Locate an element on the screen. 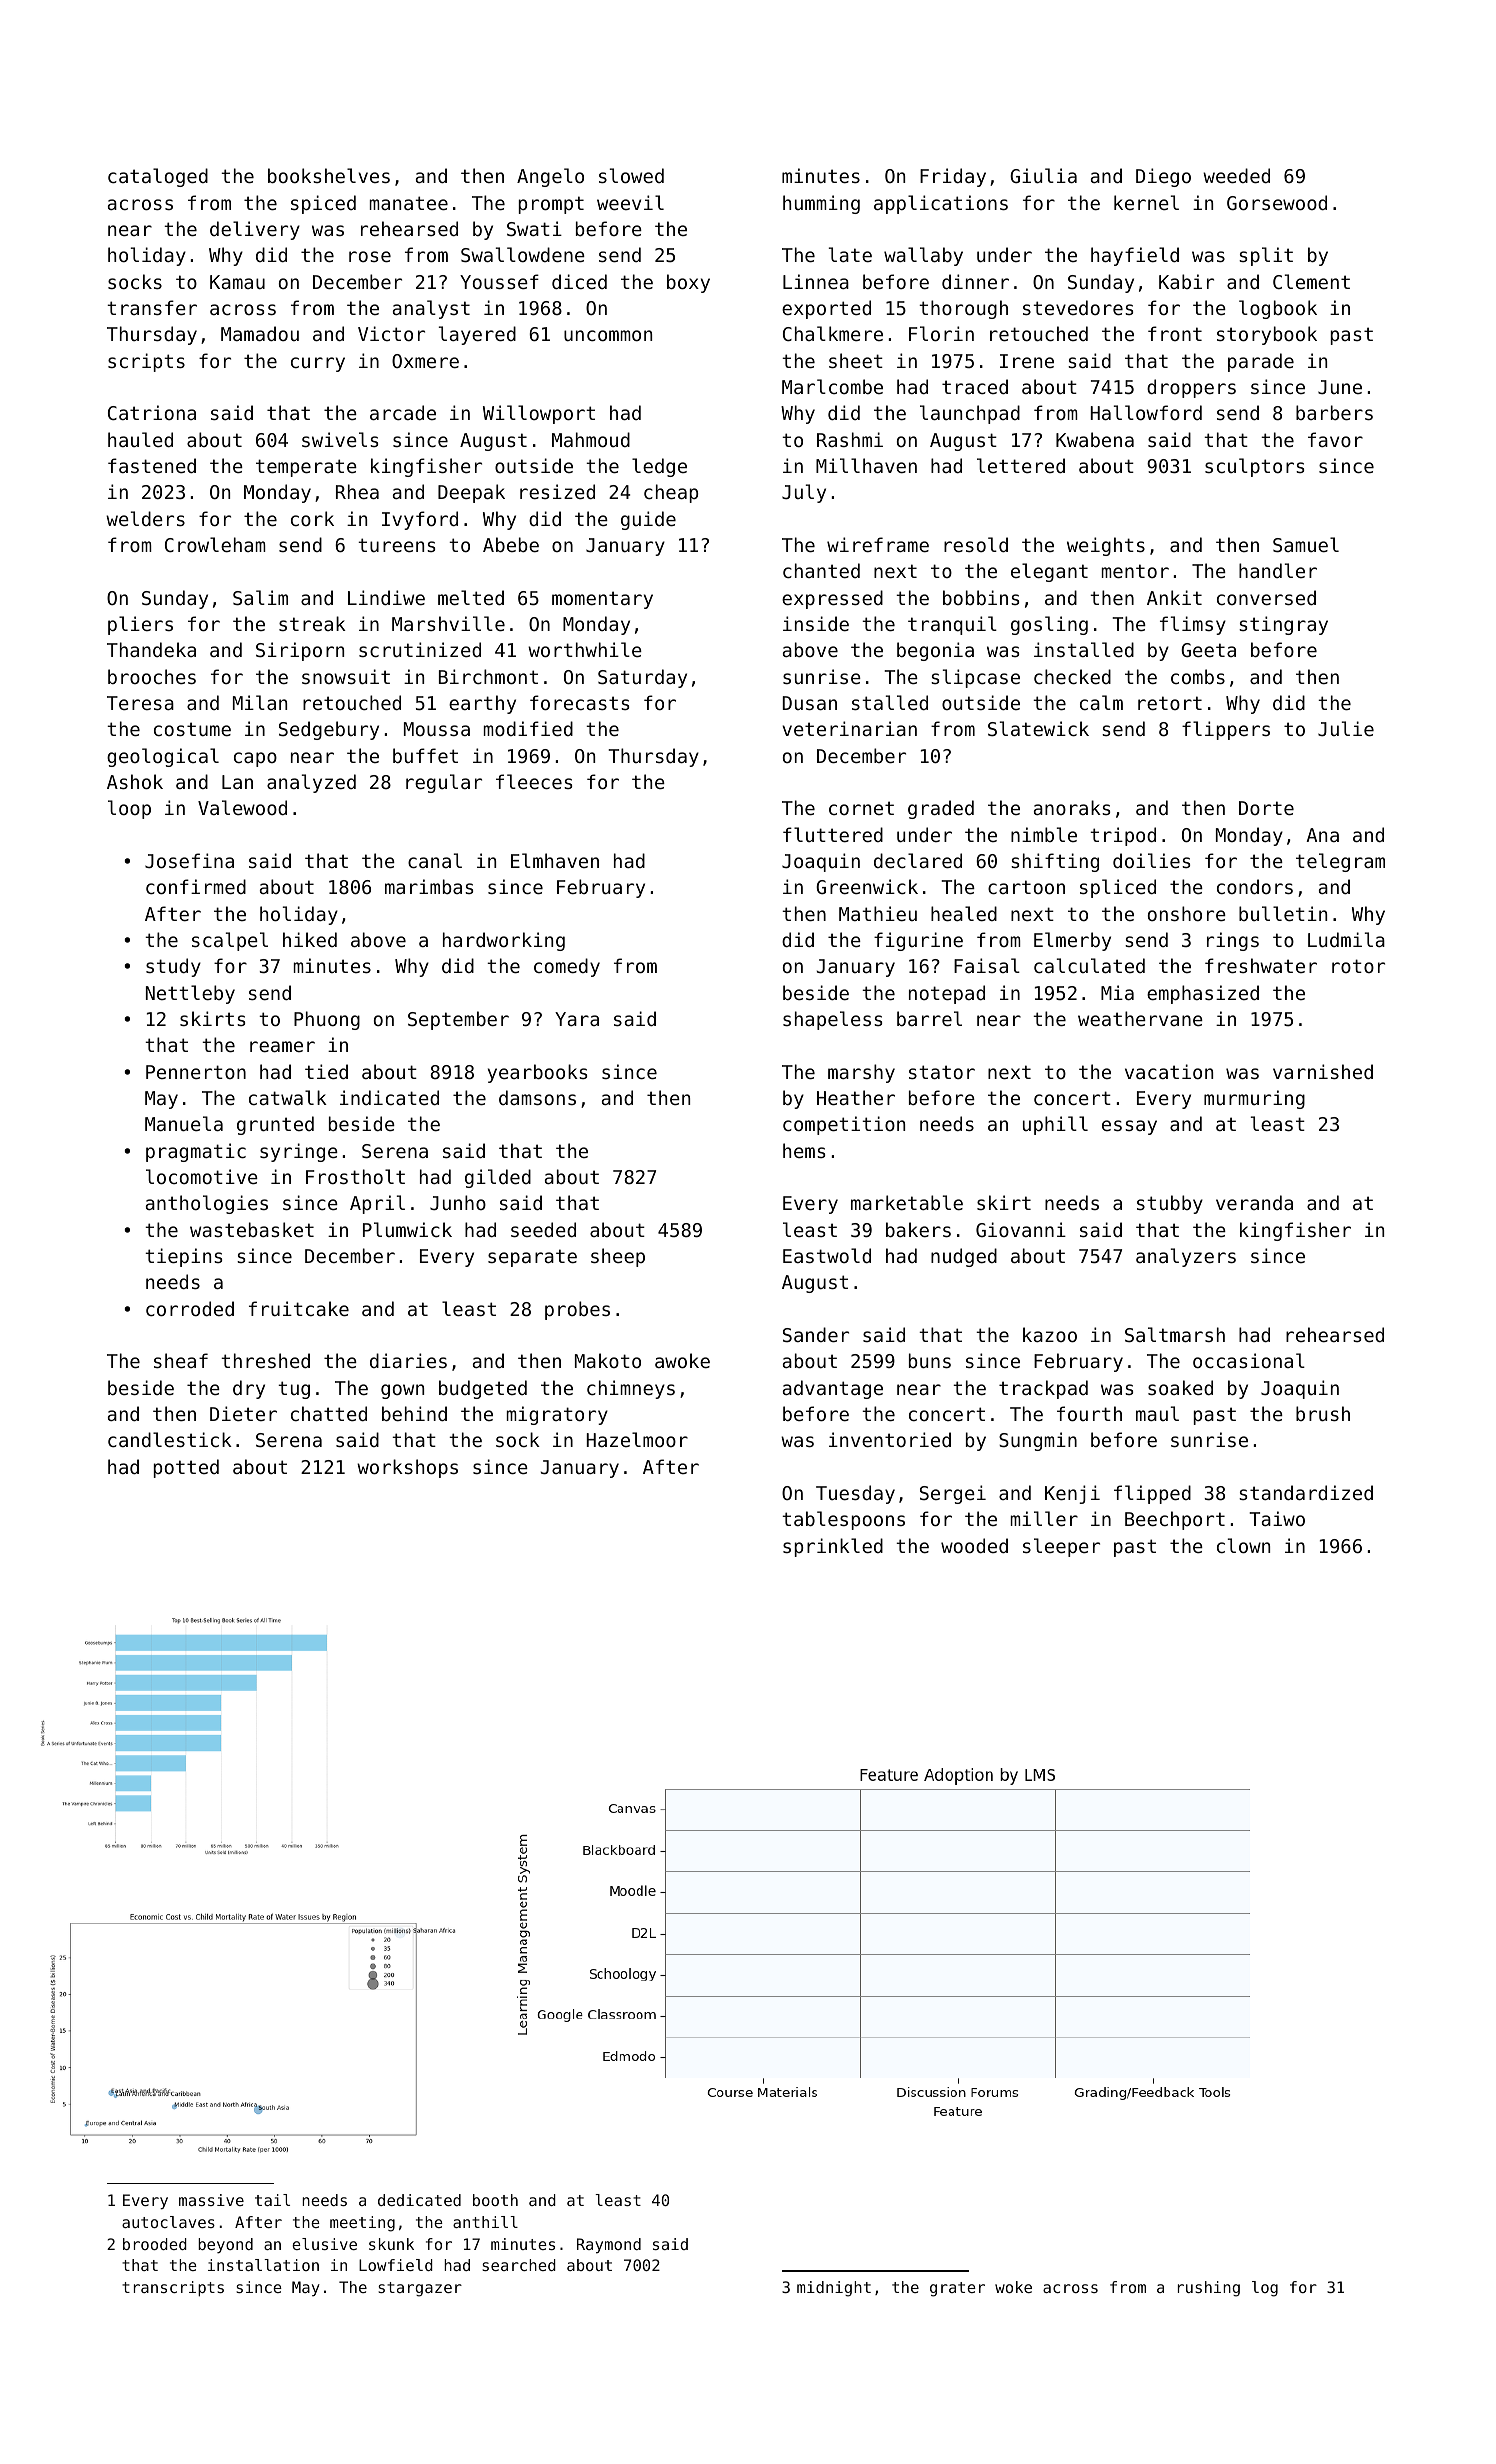 The image size is (1496, 2464). booth is located at coordinates (495, 2200).
